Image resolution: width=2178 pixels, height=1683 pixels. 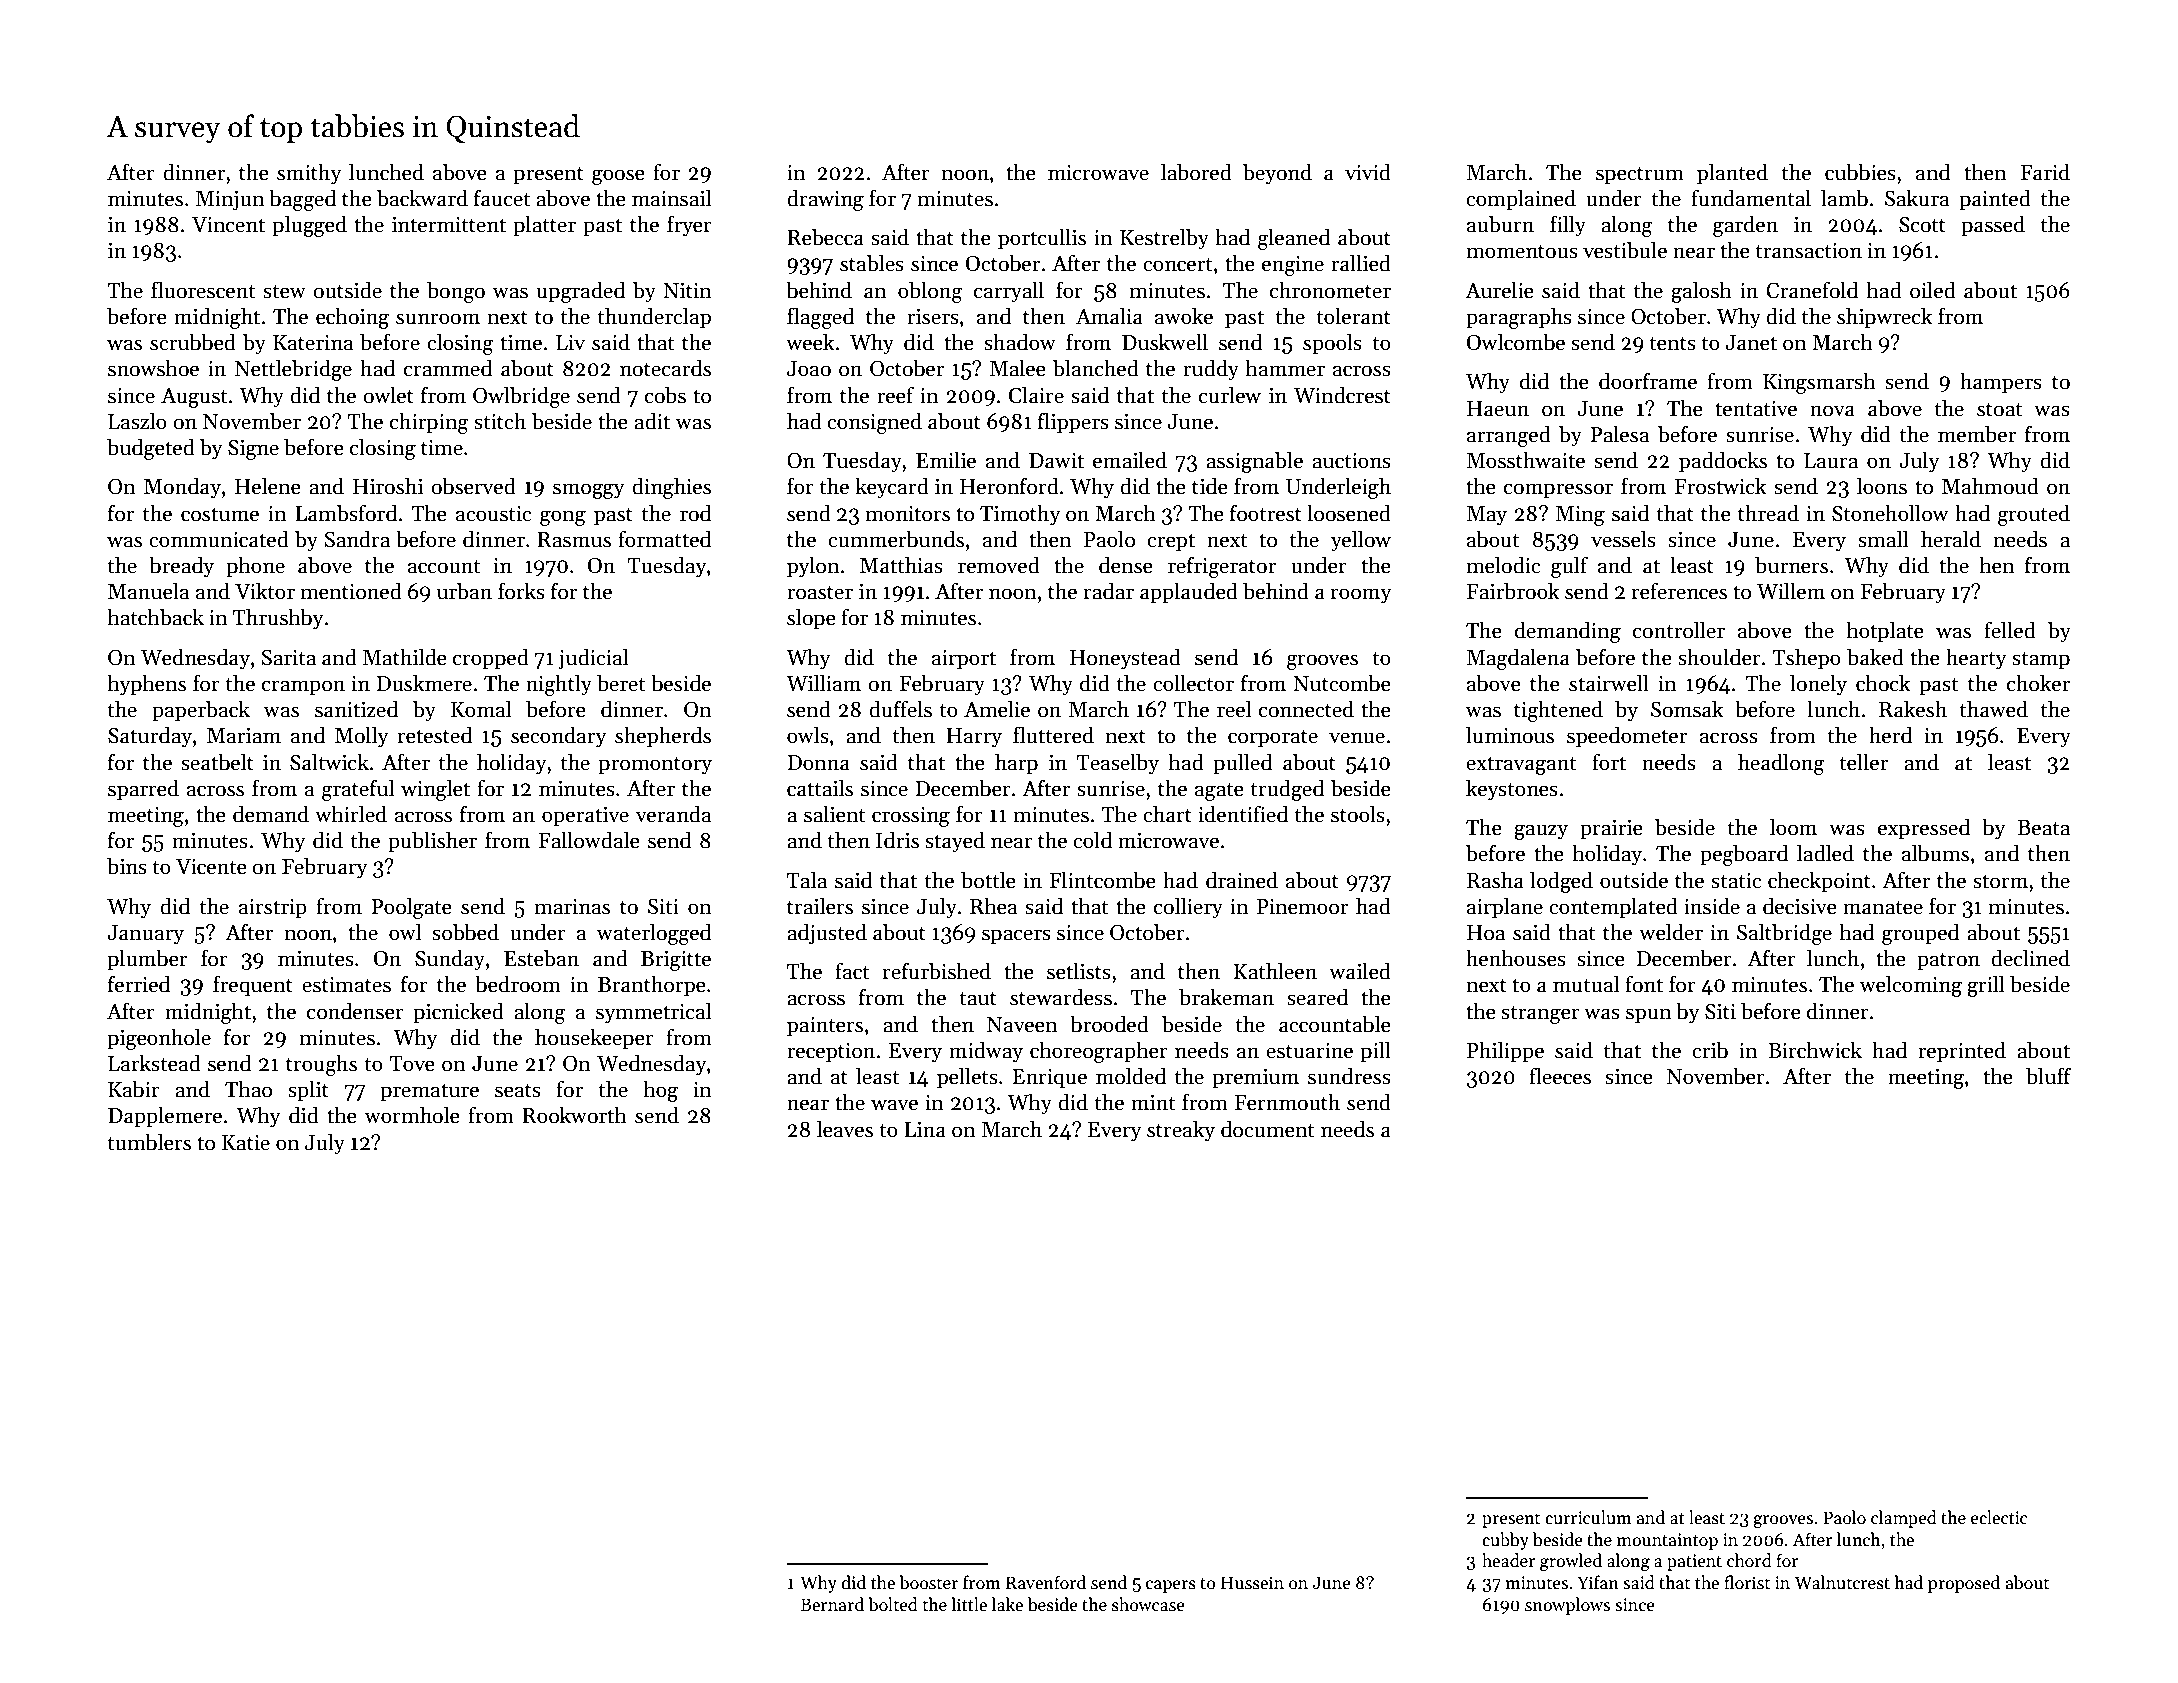 What do you see at coordinates (1623, 539) in the image?
I see `vessels` at bounding box center [1623, 539].
